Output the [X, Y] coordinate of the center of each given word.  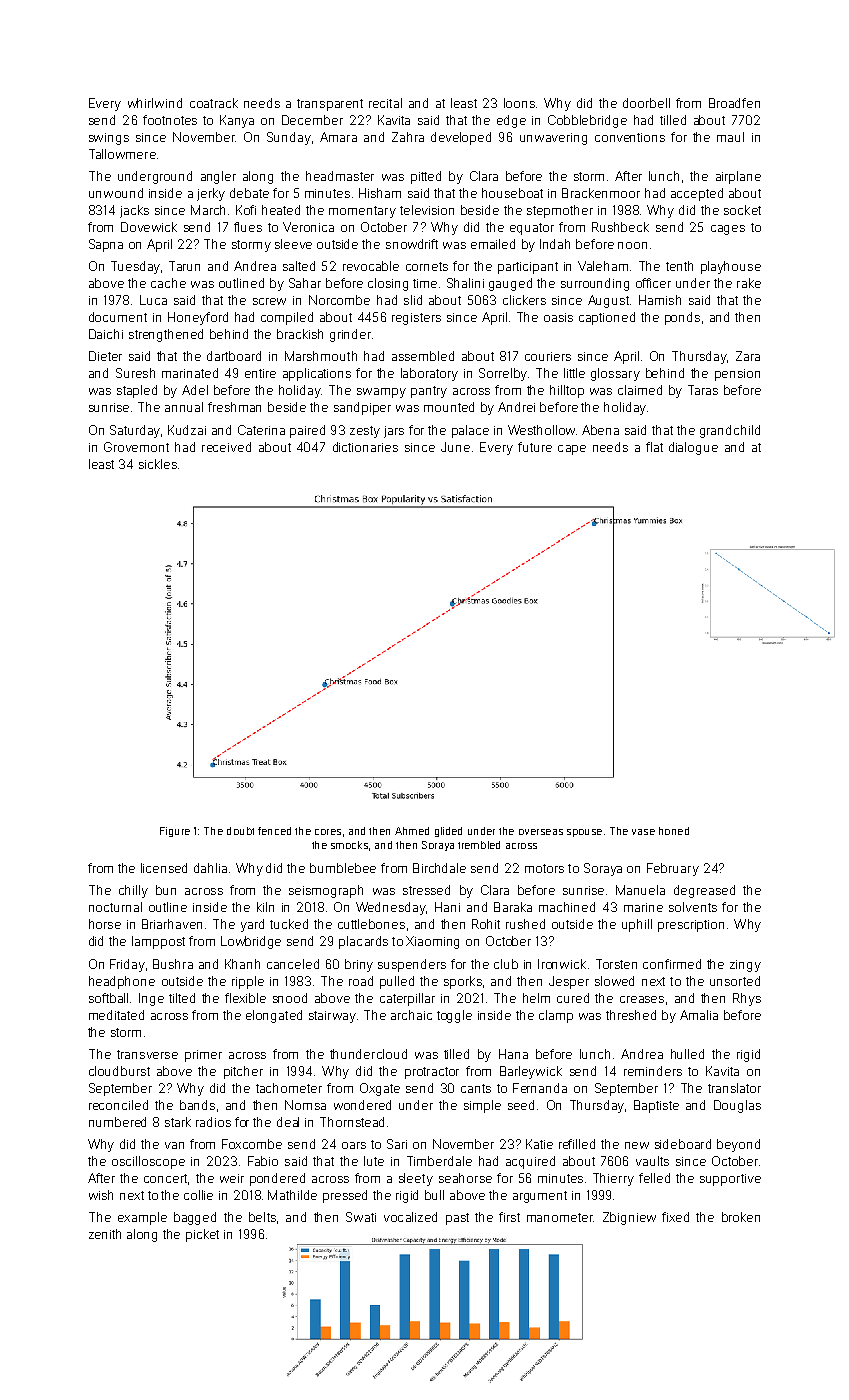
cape [572, 450]
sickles [158, 464]
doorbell [646, 103]
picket [202, 1235]
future [535, 447]
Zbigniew [629, 1218]
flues [248, 227]
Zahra [408, 137]
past [457, 1219]
